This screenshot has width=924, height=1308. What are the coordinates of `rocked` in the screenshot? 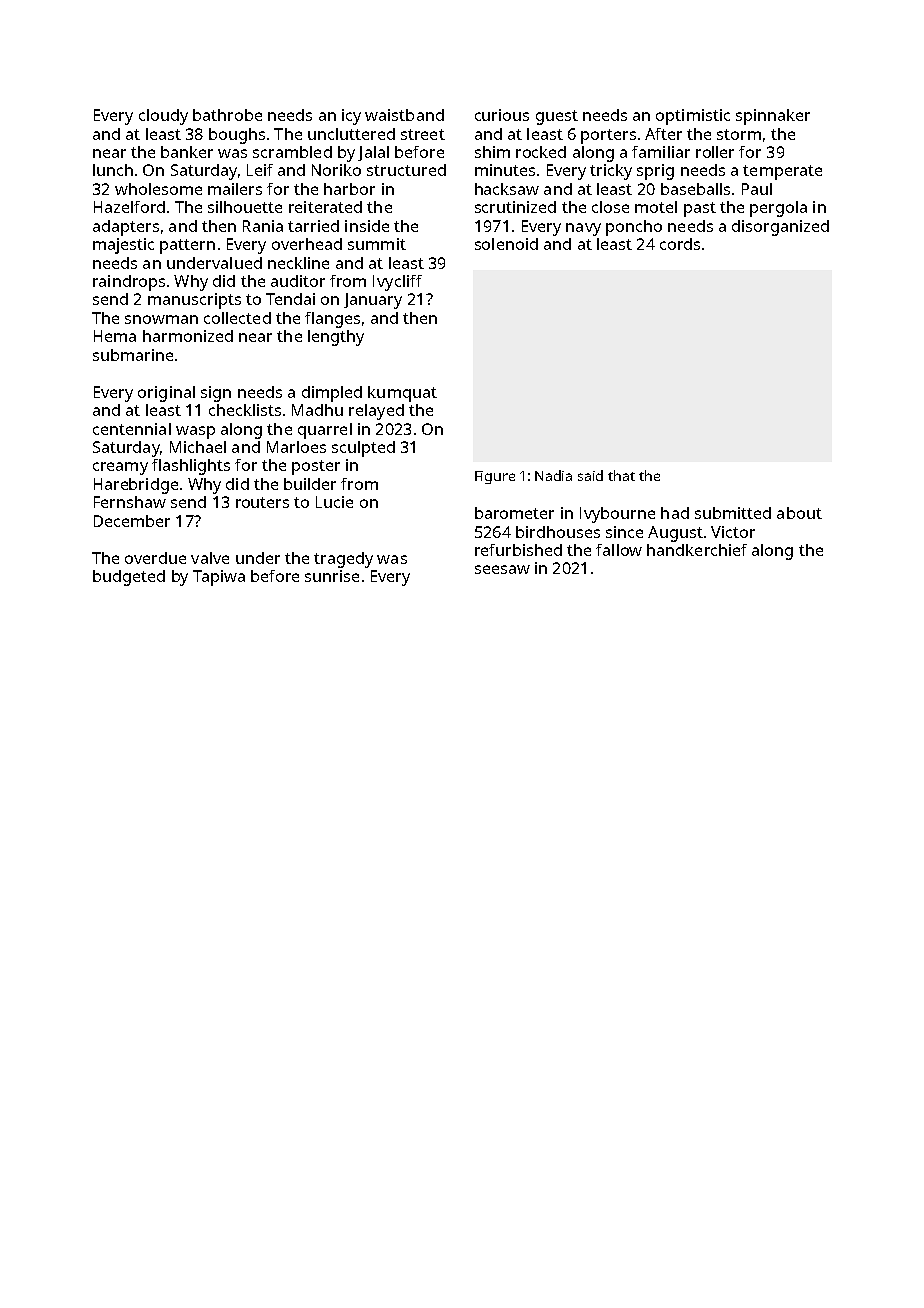 It's located at (541, 152).
